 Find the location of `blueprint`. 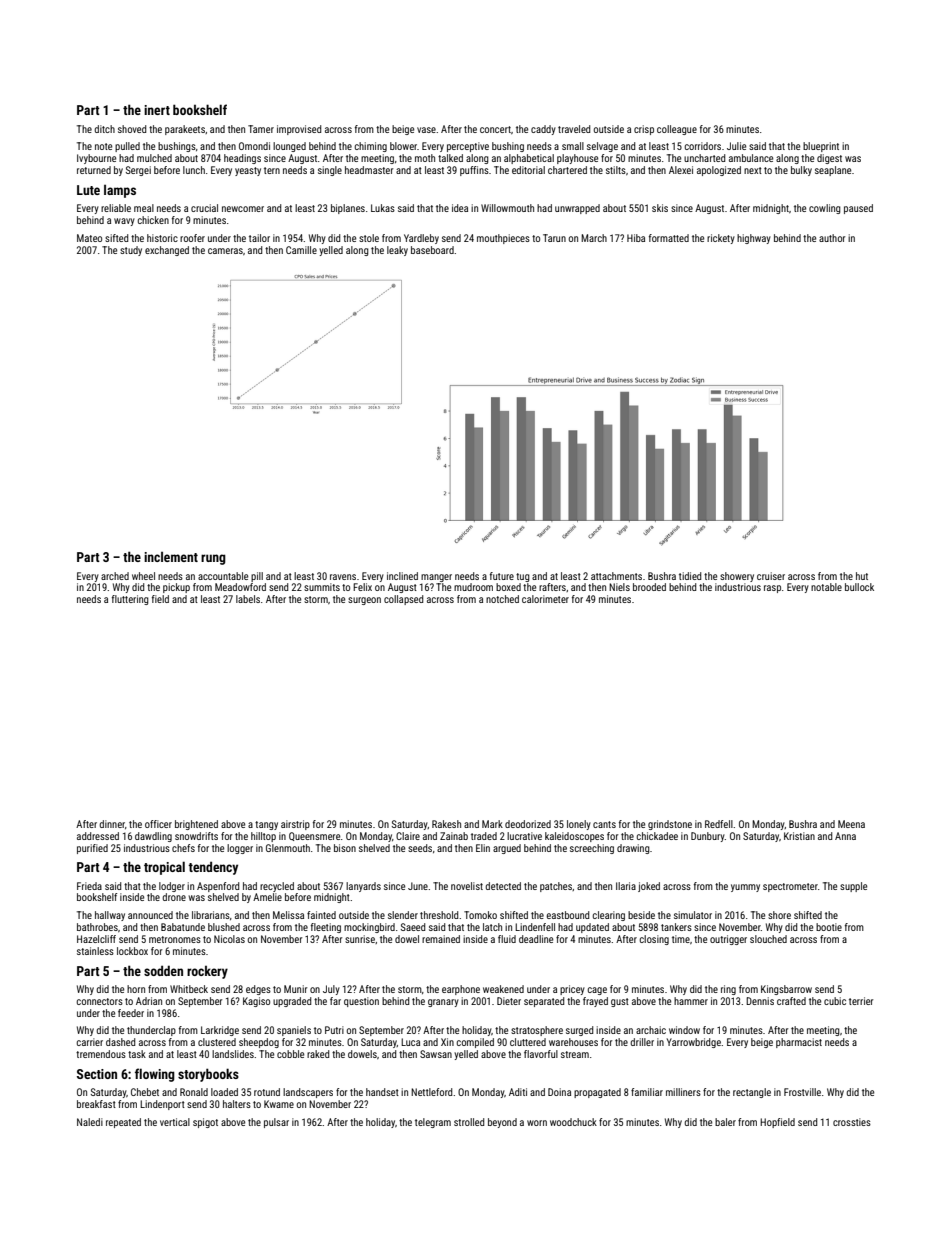

blueprint is located at coordinates (821, 147).
